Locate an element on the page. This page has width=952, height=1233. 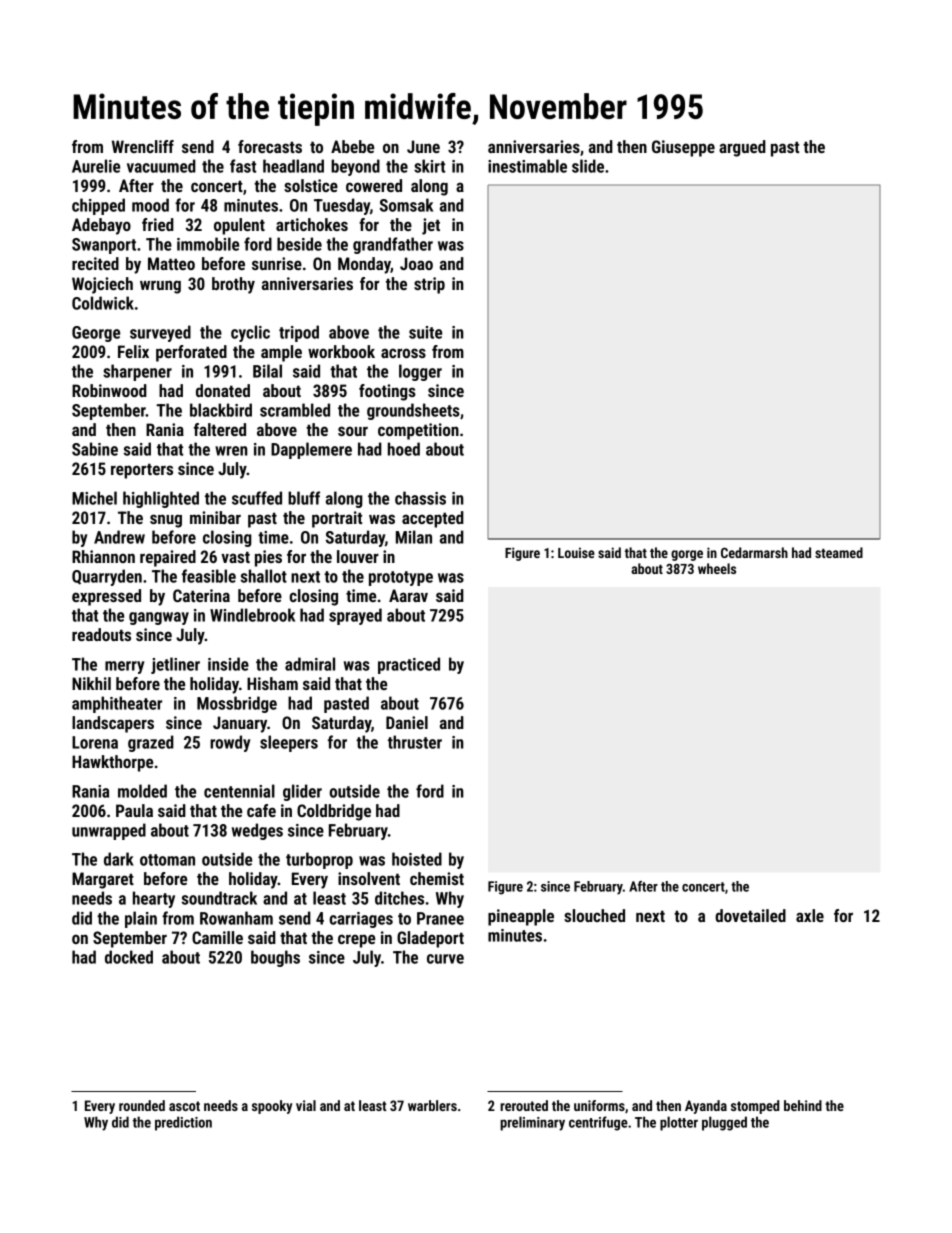
plugged is located at coordinates (724, 1123).
